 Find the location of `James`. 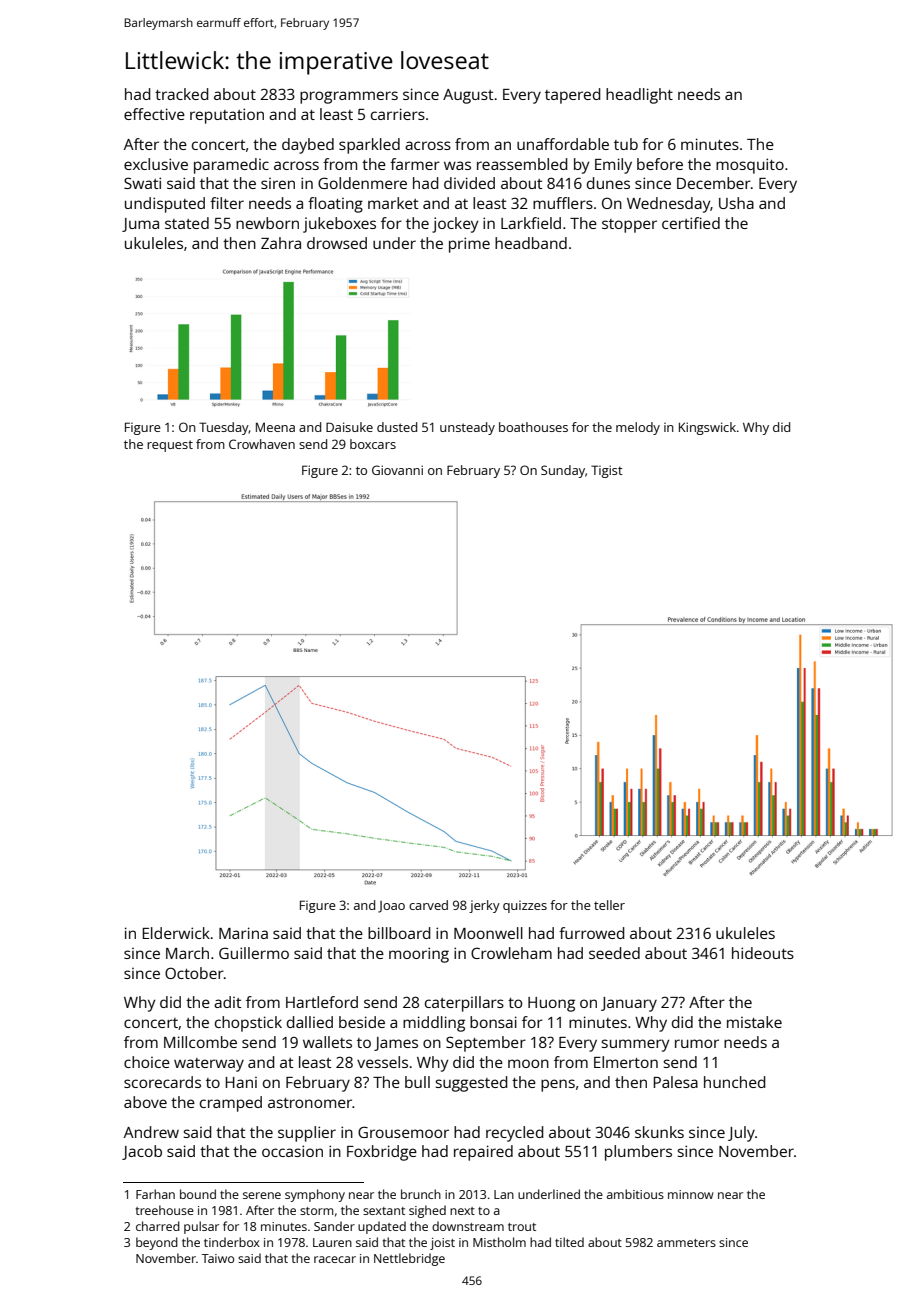

James is located at coordinates (396, 1044).
